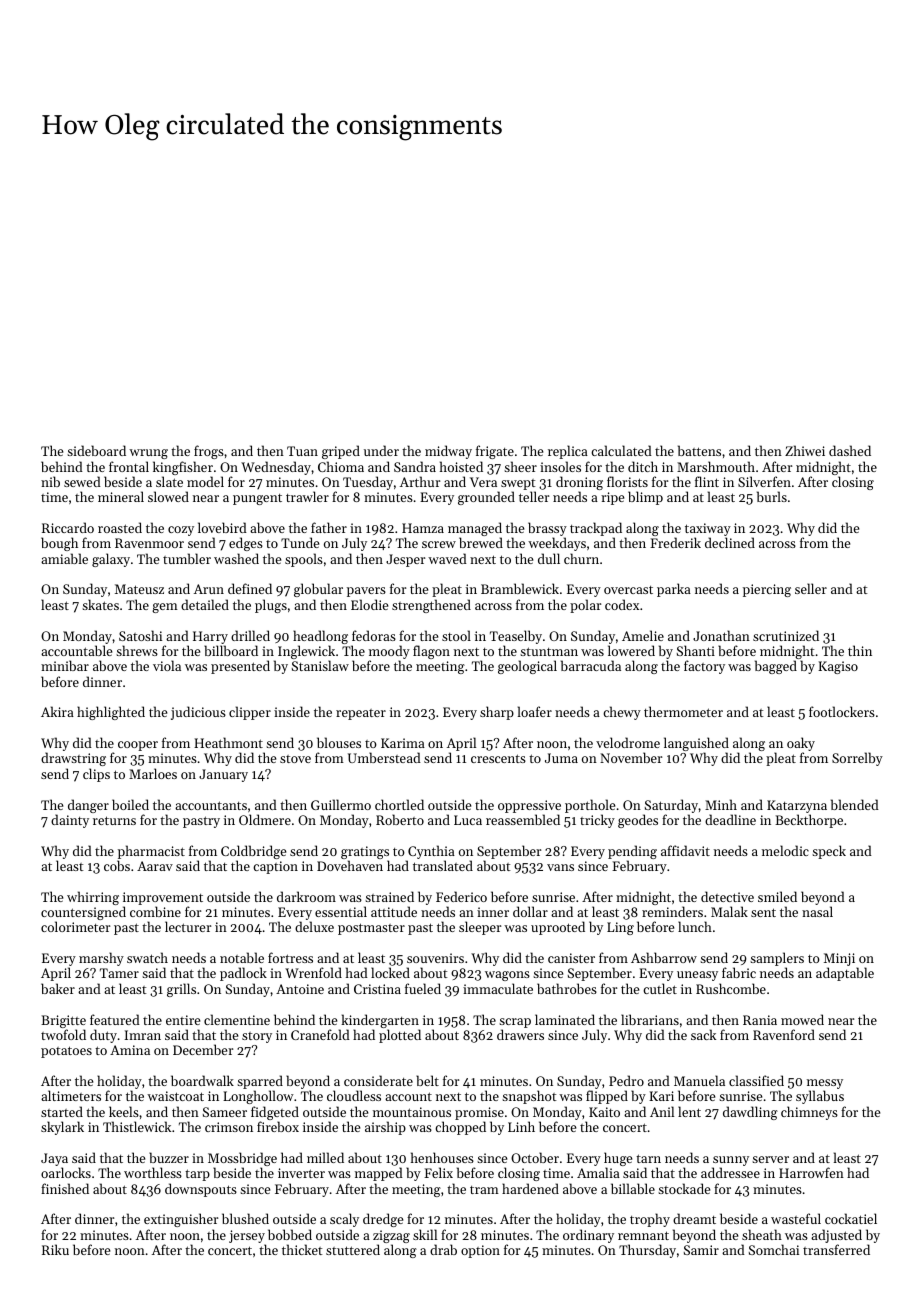  Describe the element at coordinates (632, 852) in the screenshot. I see `pending` at that location.
